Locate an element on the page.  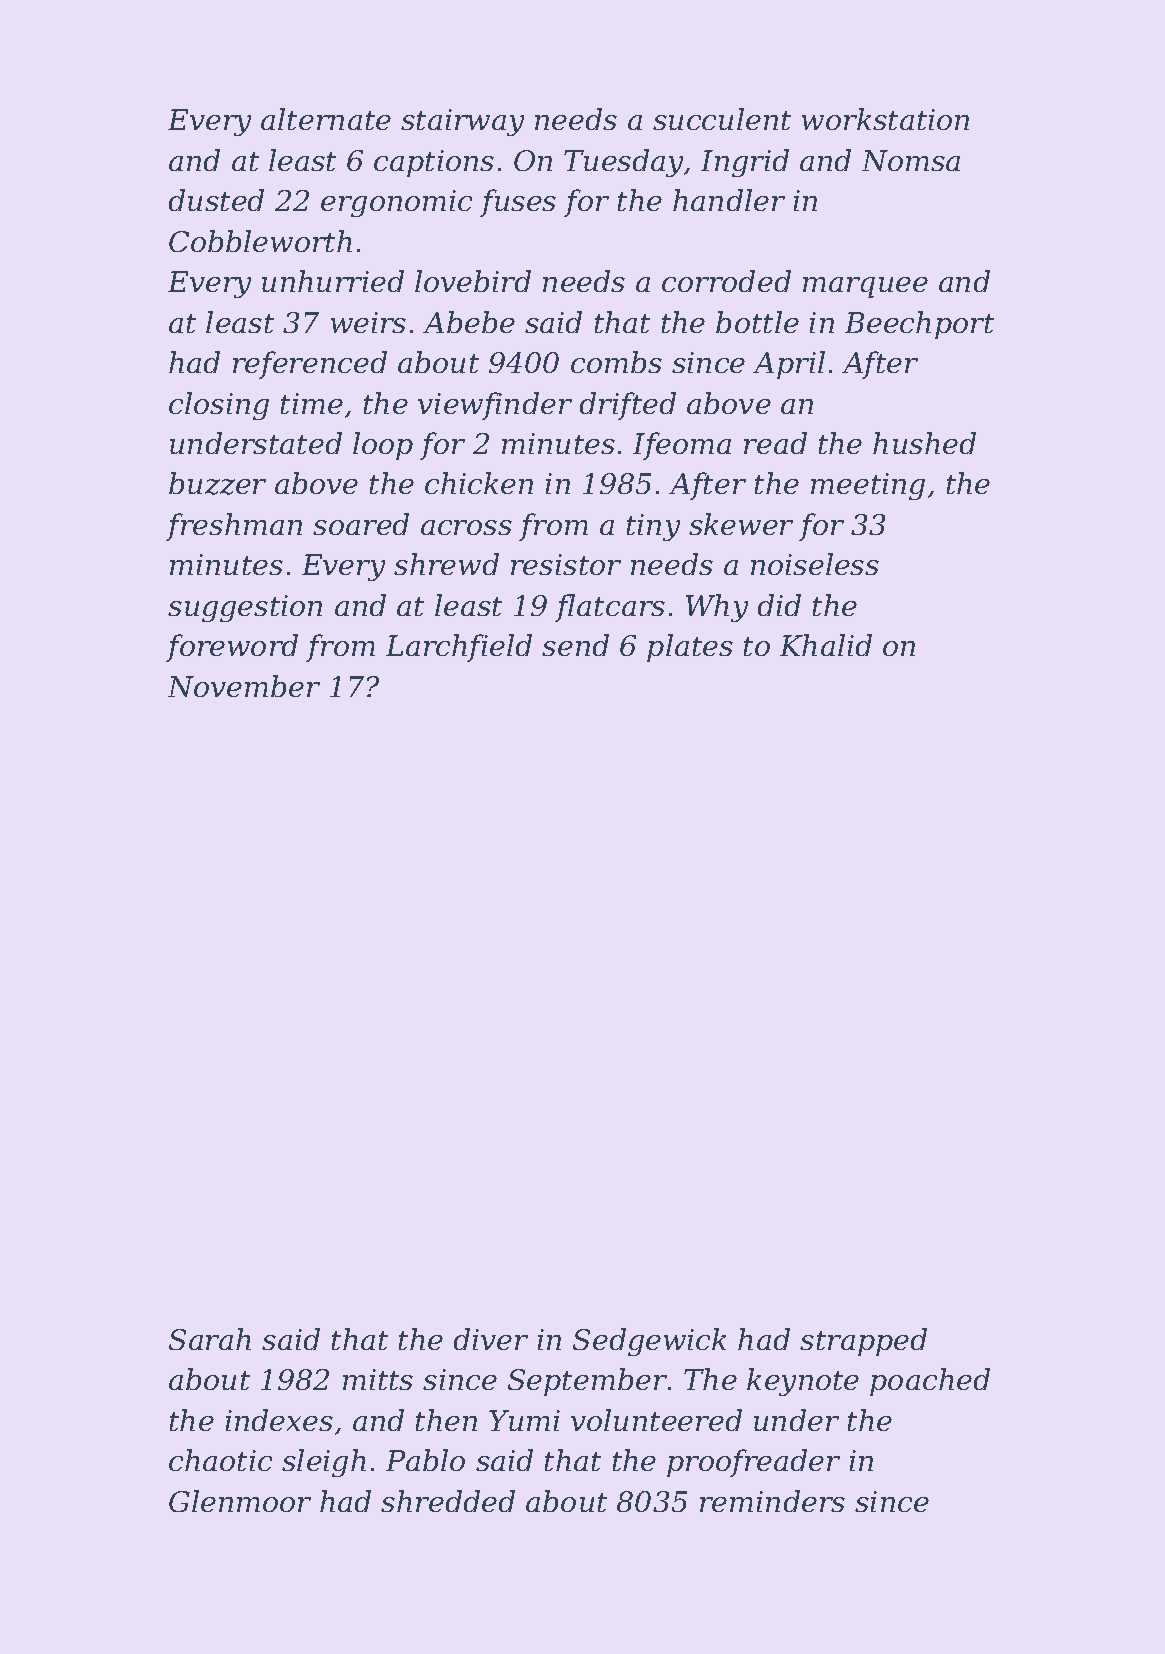
plates is located at coordinates (690, 648).
